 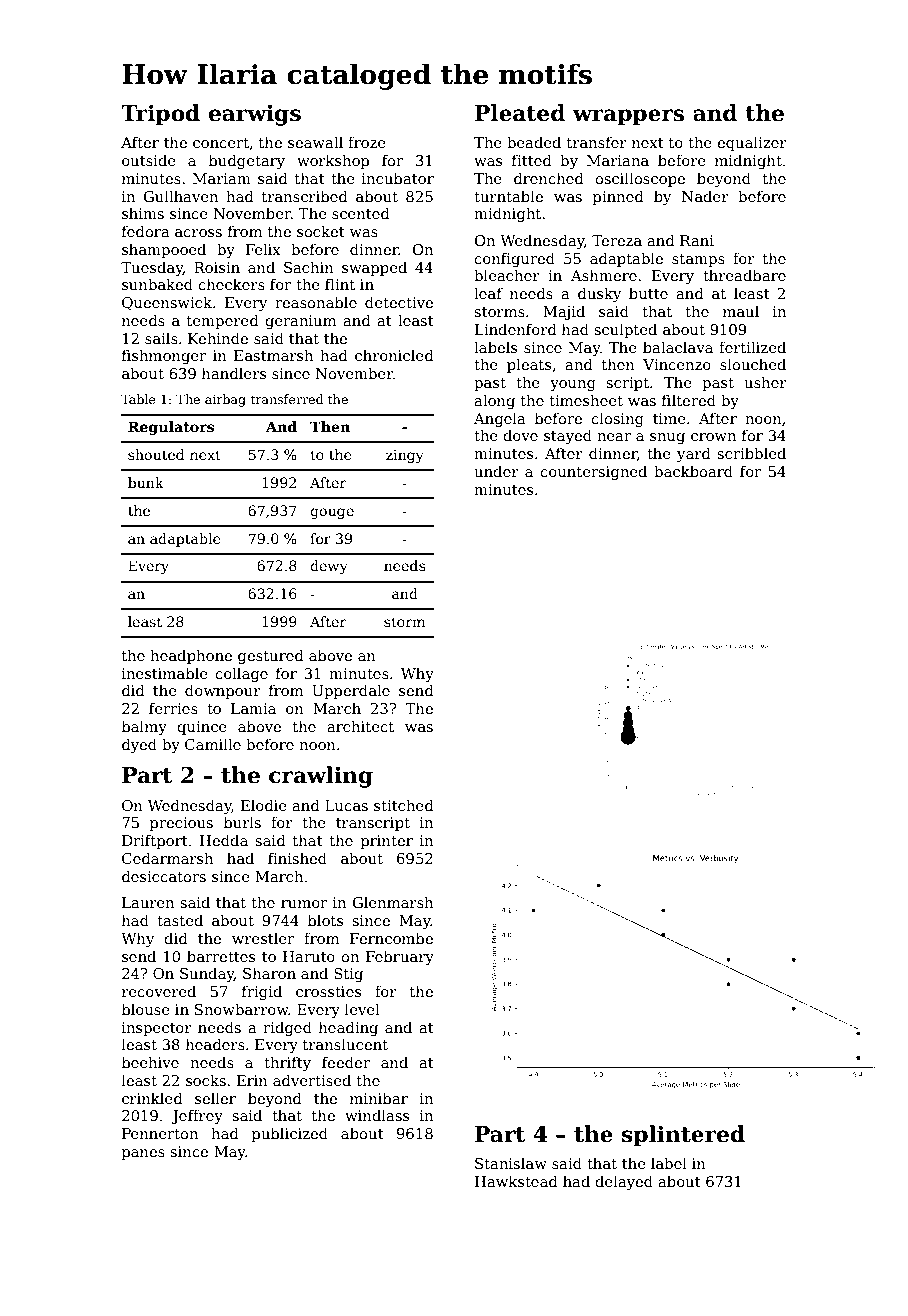 I want to click on dewy, so click(x=329, y=567).
